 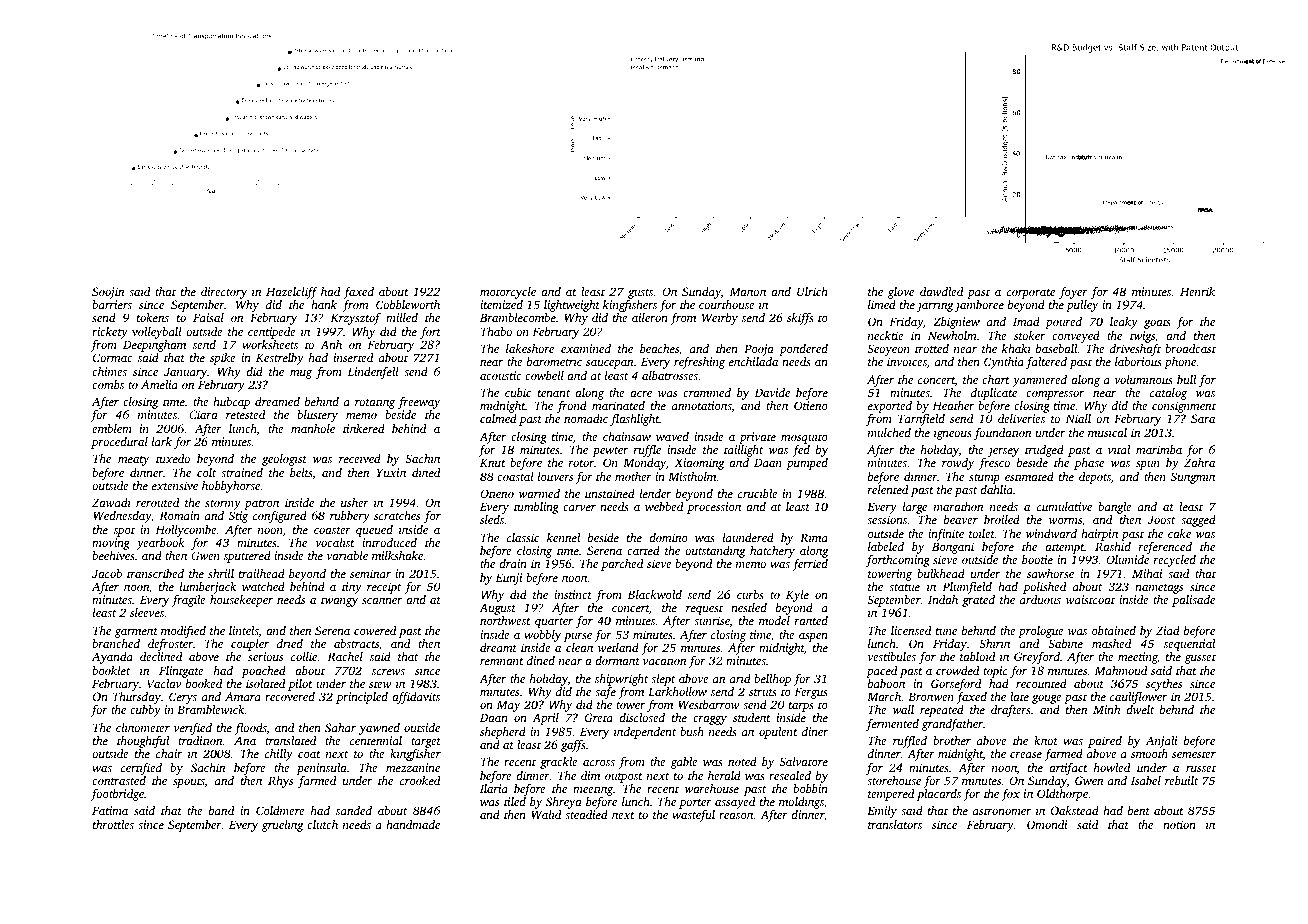 What do you see at coordinates (113, 824) in the screenshot?
I see `throttles` at bounding box center [113, 824].
